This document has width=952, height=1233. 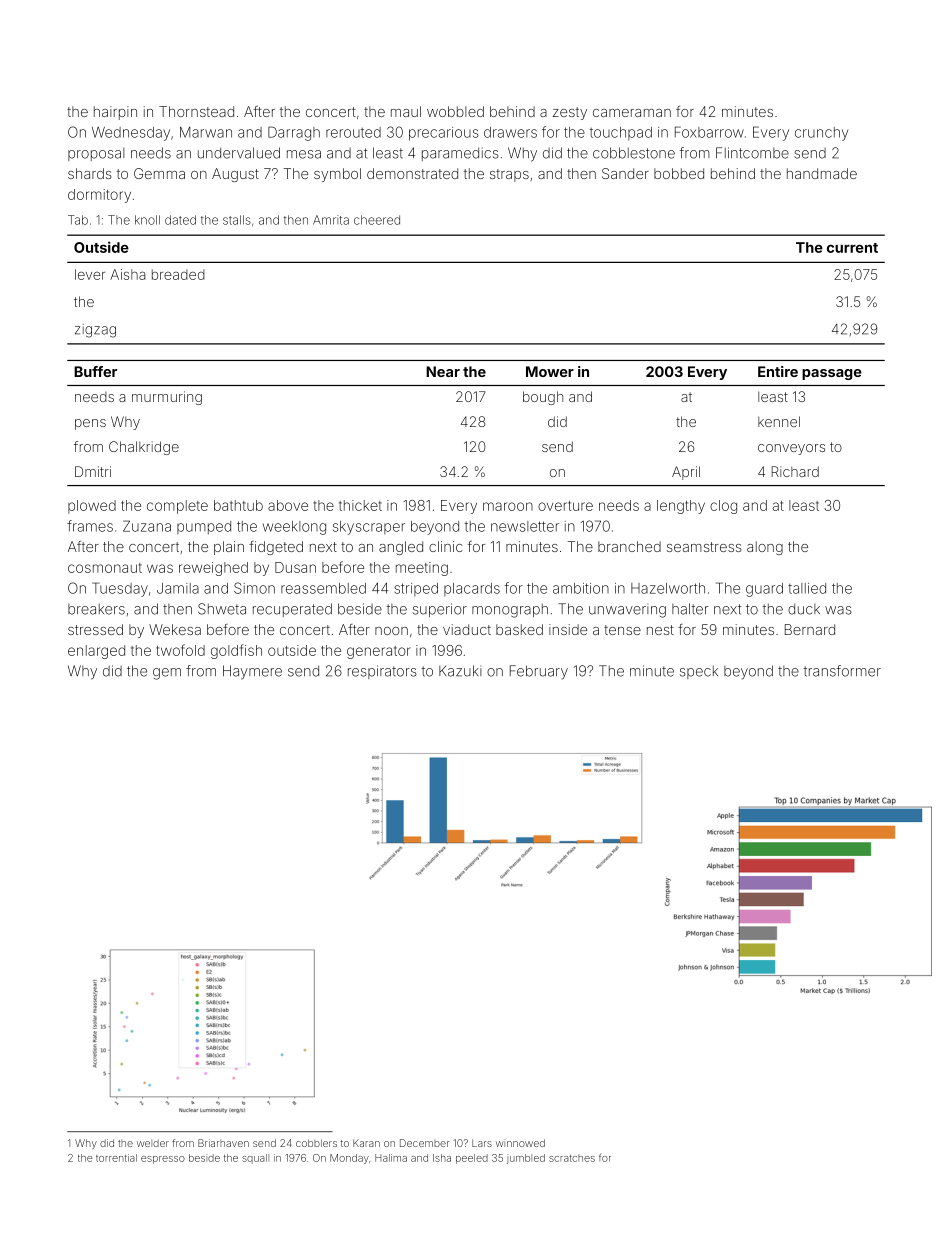 I want to click on Entire, so click(x=778, y=371).
